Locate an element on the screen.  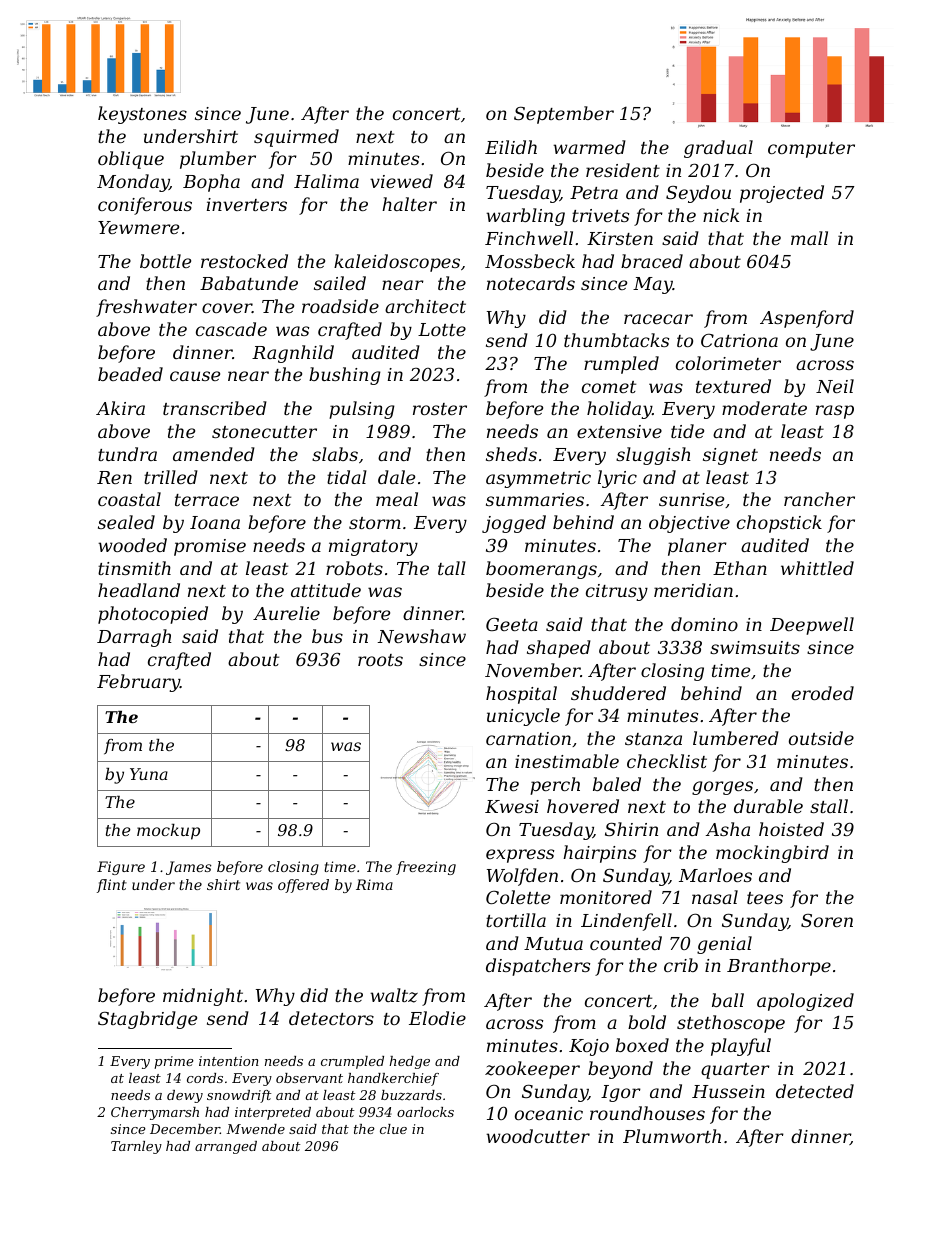
Mutua is located at coordinates (553, 943).
